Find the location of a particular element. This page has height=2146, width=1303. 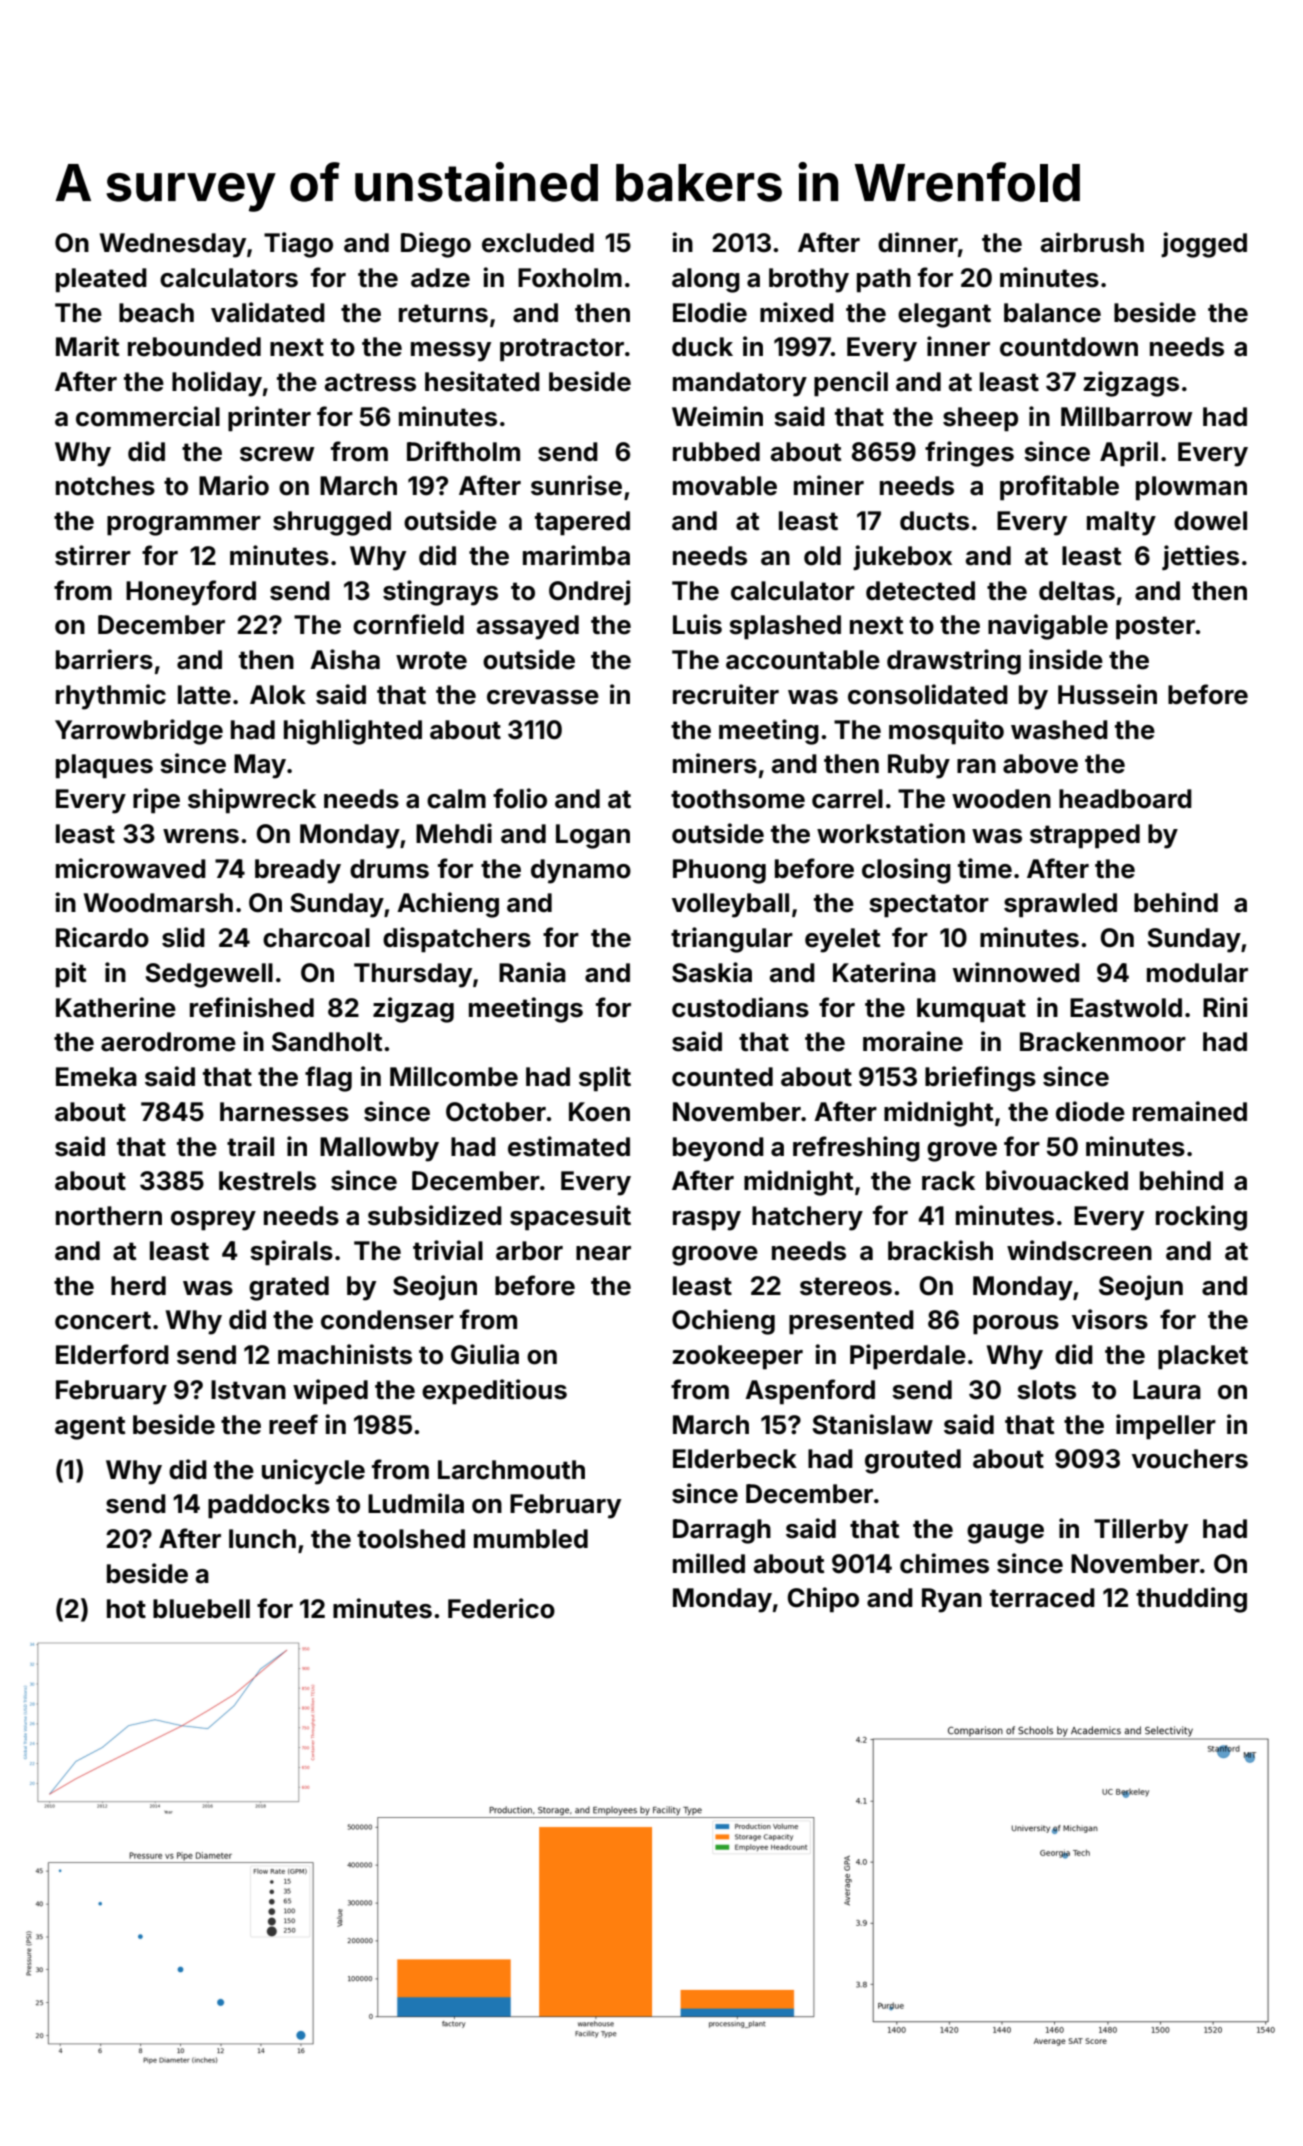

moraine is located at coordinates (913, 1041).
